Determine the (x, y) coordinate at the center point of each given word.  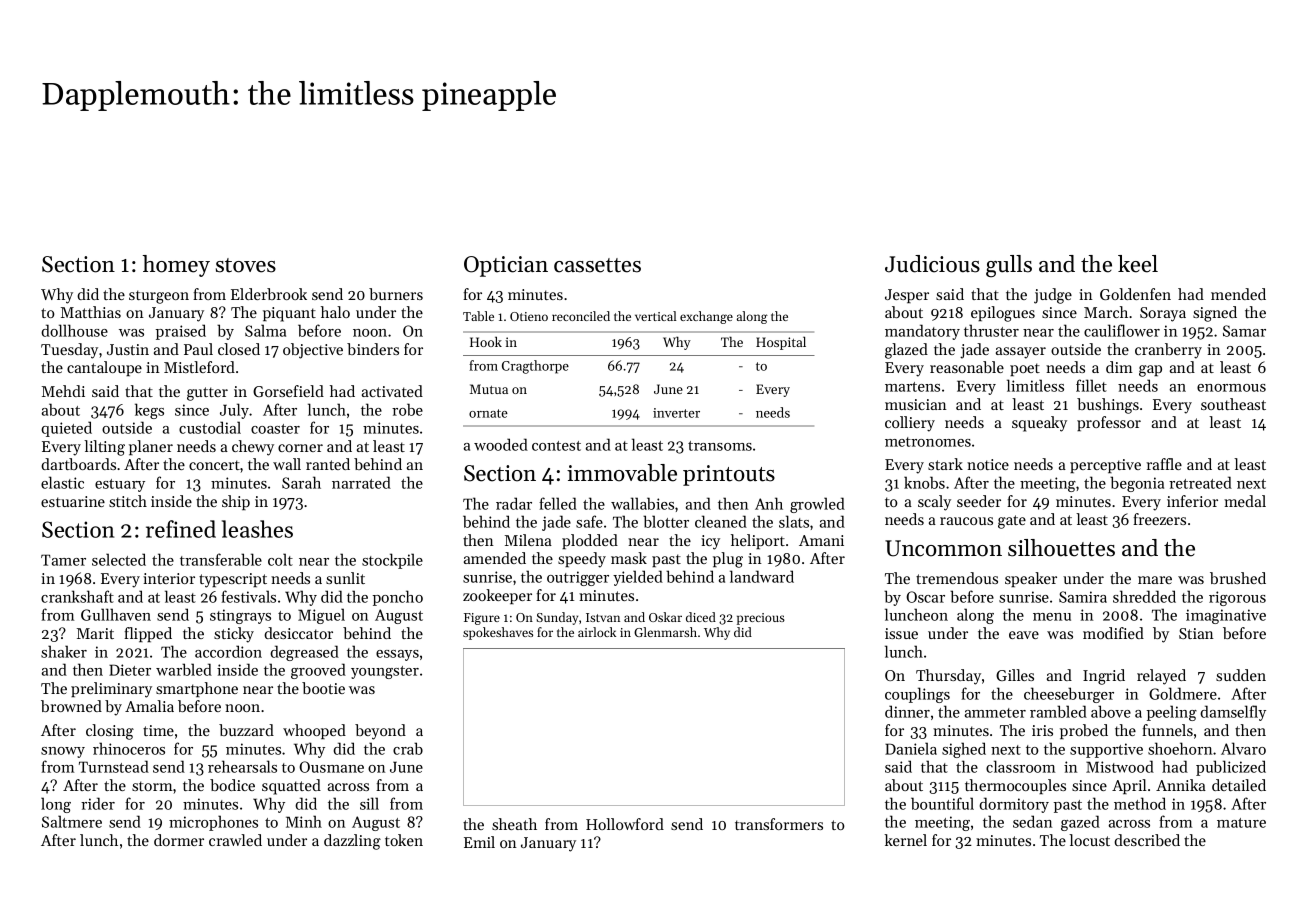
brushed (1238, 578)
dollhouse (74, 330)
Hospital (781, 343)
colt (280, 559)
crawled (235, 840)
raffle (1164, 464)
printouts (729, 475)
